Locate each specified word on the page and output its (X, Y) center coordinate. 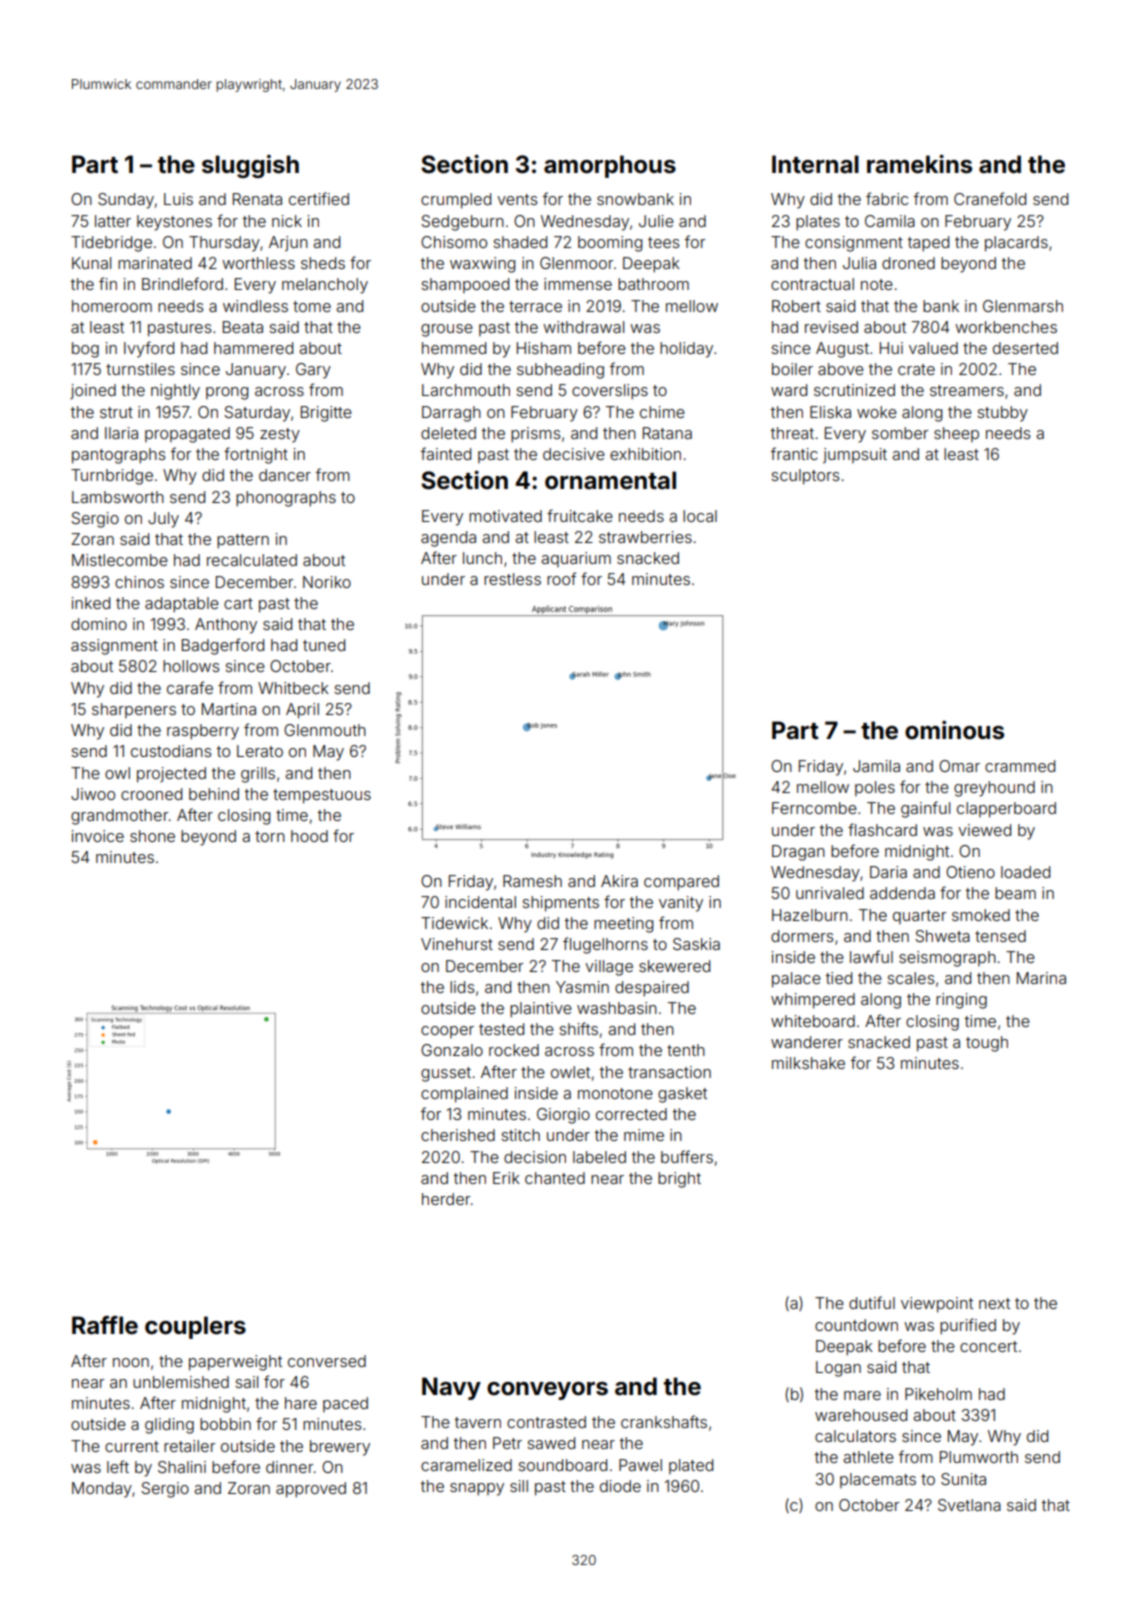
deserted (1025, 348)
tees (664, 242)
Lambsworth (118, 497)
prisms (536, 435)
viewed (984, 830)
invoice (98, 836)
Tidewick (454, 923)
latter (113, 221)
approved (311, 1490)
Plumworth (979, 1457)
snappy (477, 1489)
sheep (956, 434)
